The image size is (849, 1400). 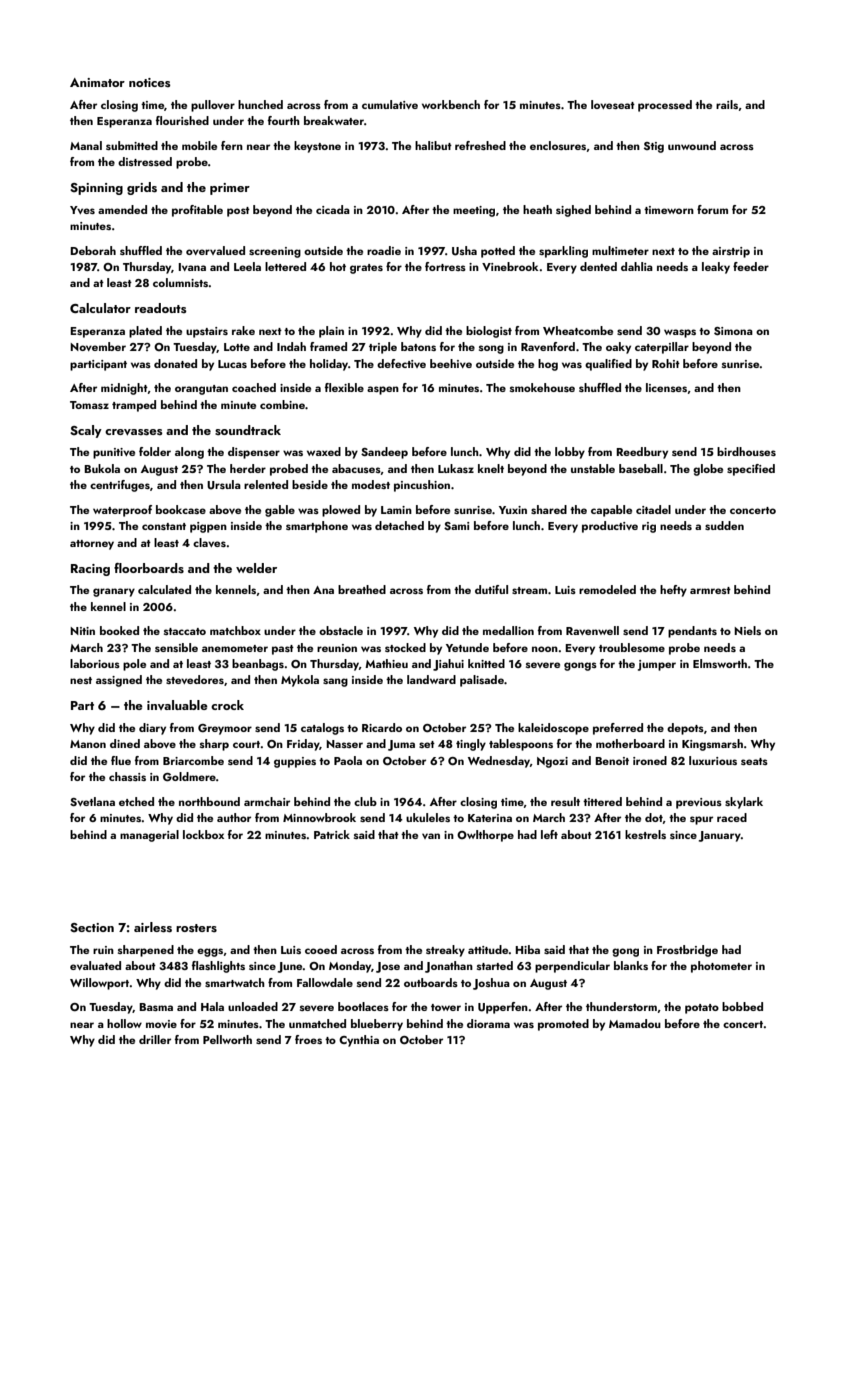 What do you see at coordinates (607, 589) in the screenshot?
I see `remodeled` at bounding box center [607, 589].
